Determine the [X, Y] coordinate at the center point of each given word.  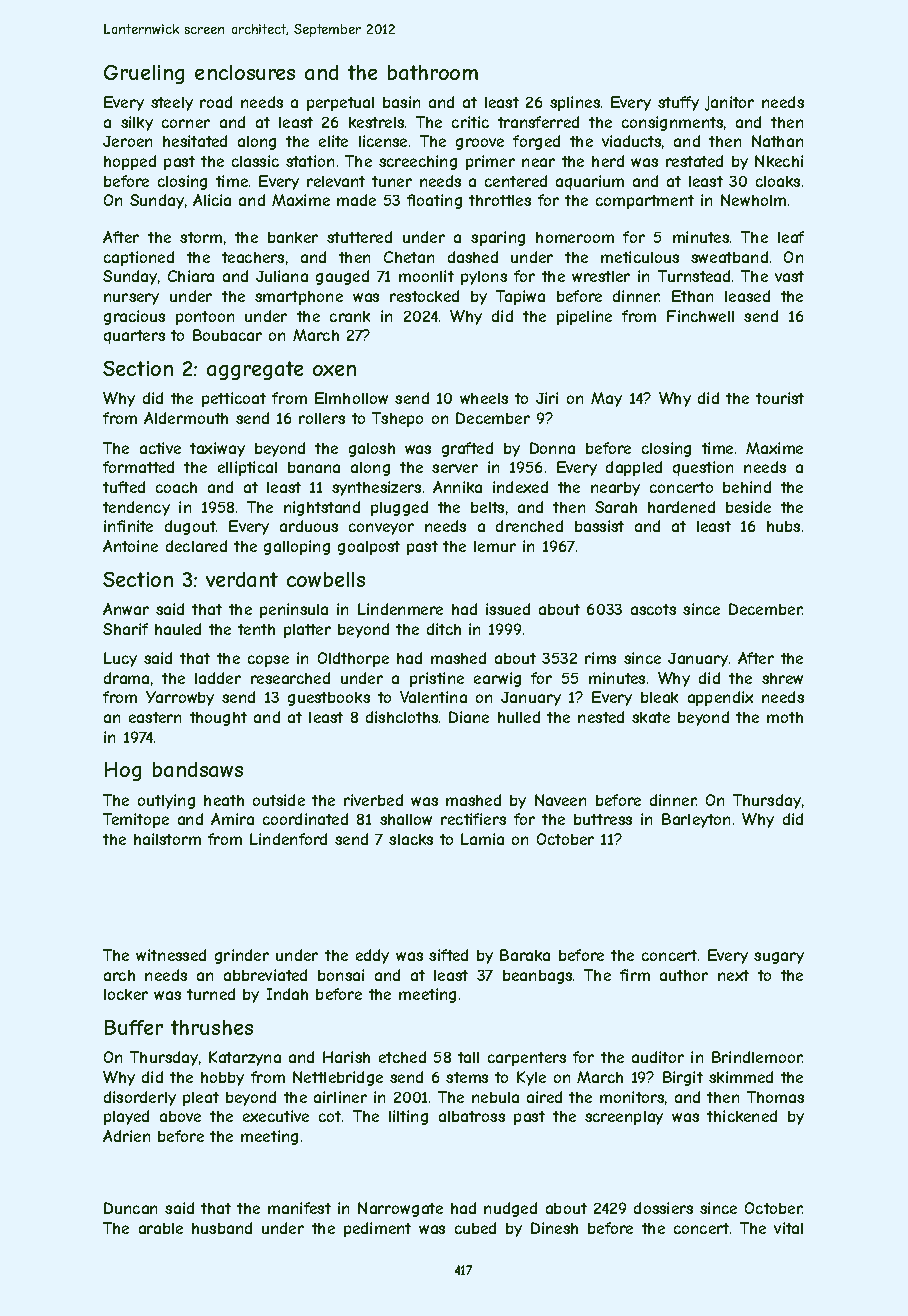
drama [126, 678]
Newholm [753, 200]
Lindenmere [400, 609]
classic [255, 161]
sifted [448, 955]
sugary [779, 958]
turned [211, 994]
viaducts [631, 141]
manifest [299, 1208]
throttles [500, 200]
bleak [659, 697]
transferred [538, 122]
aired [544, 1097]
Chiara [191, 276]
